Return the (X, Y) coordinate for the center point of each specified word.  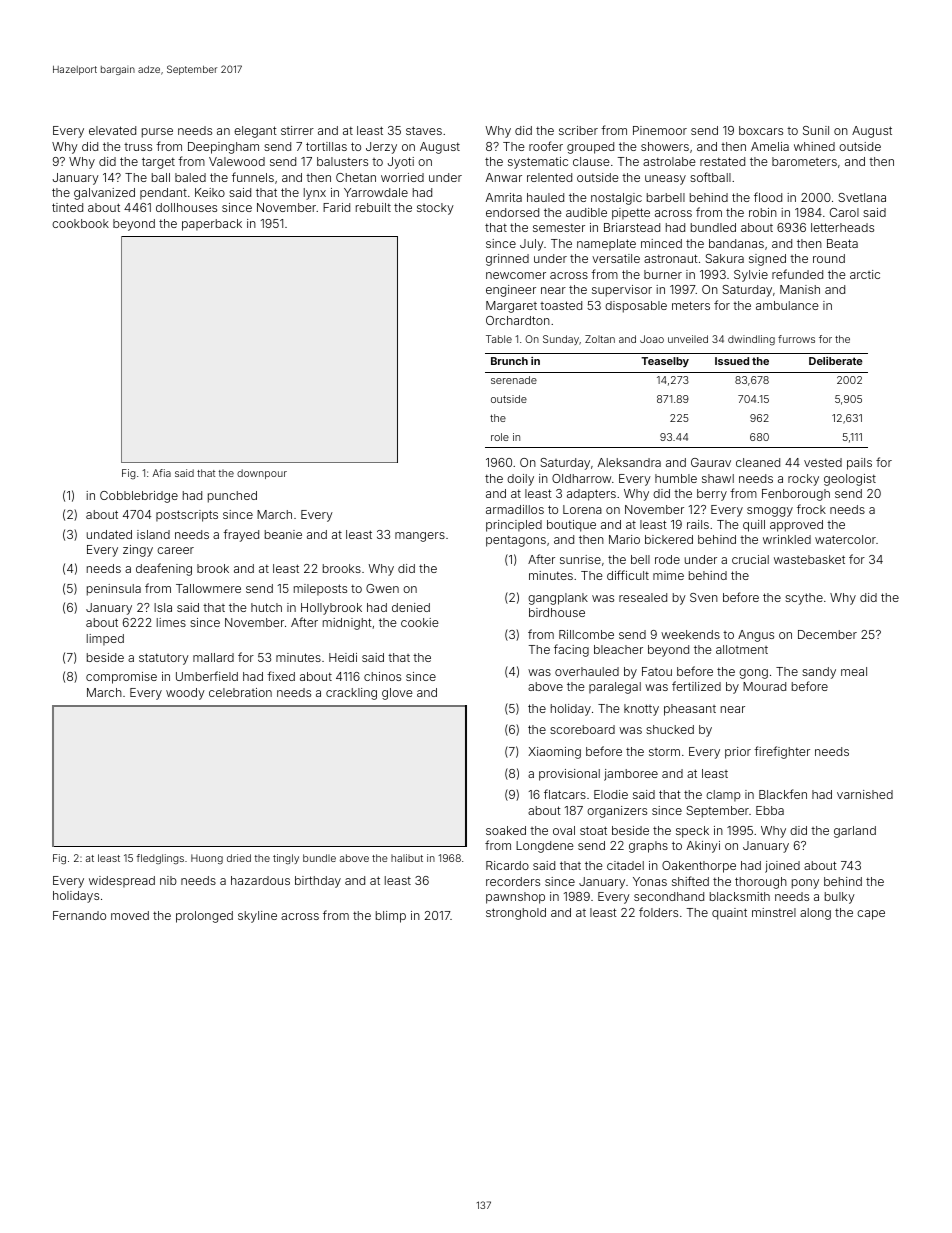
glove (397, 694)
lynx (315, 194)
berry (712, 495)
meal (854, 671)
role (500, 437)
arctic (865, 274)
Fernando (79, 915)
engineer (511, 291)
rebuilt (373, 207)
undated (109, 534)
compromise (121, 678)
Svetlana (862, 197)
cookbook (80, 223)
